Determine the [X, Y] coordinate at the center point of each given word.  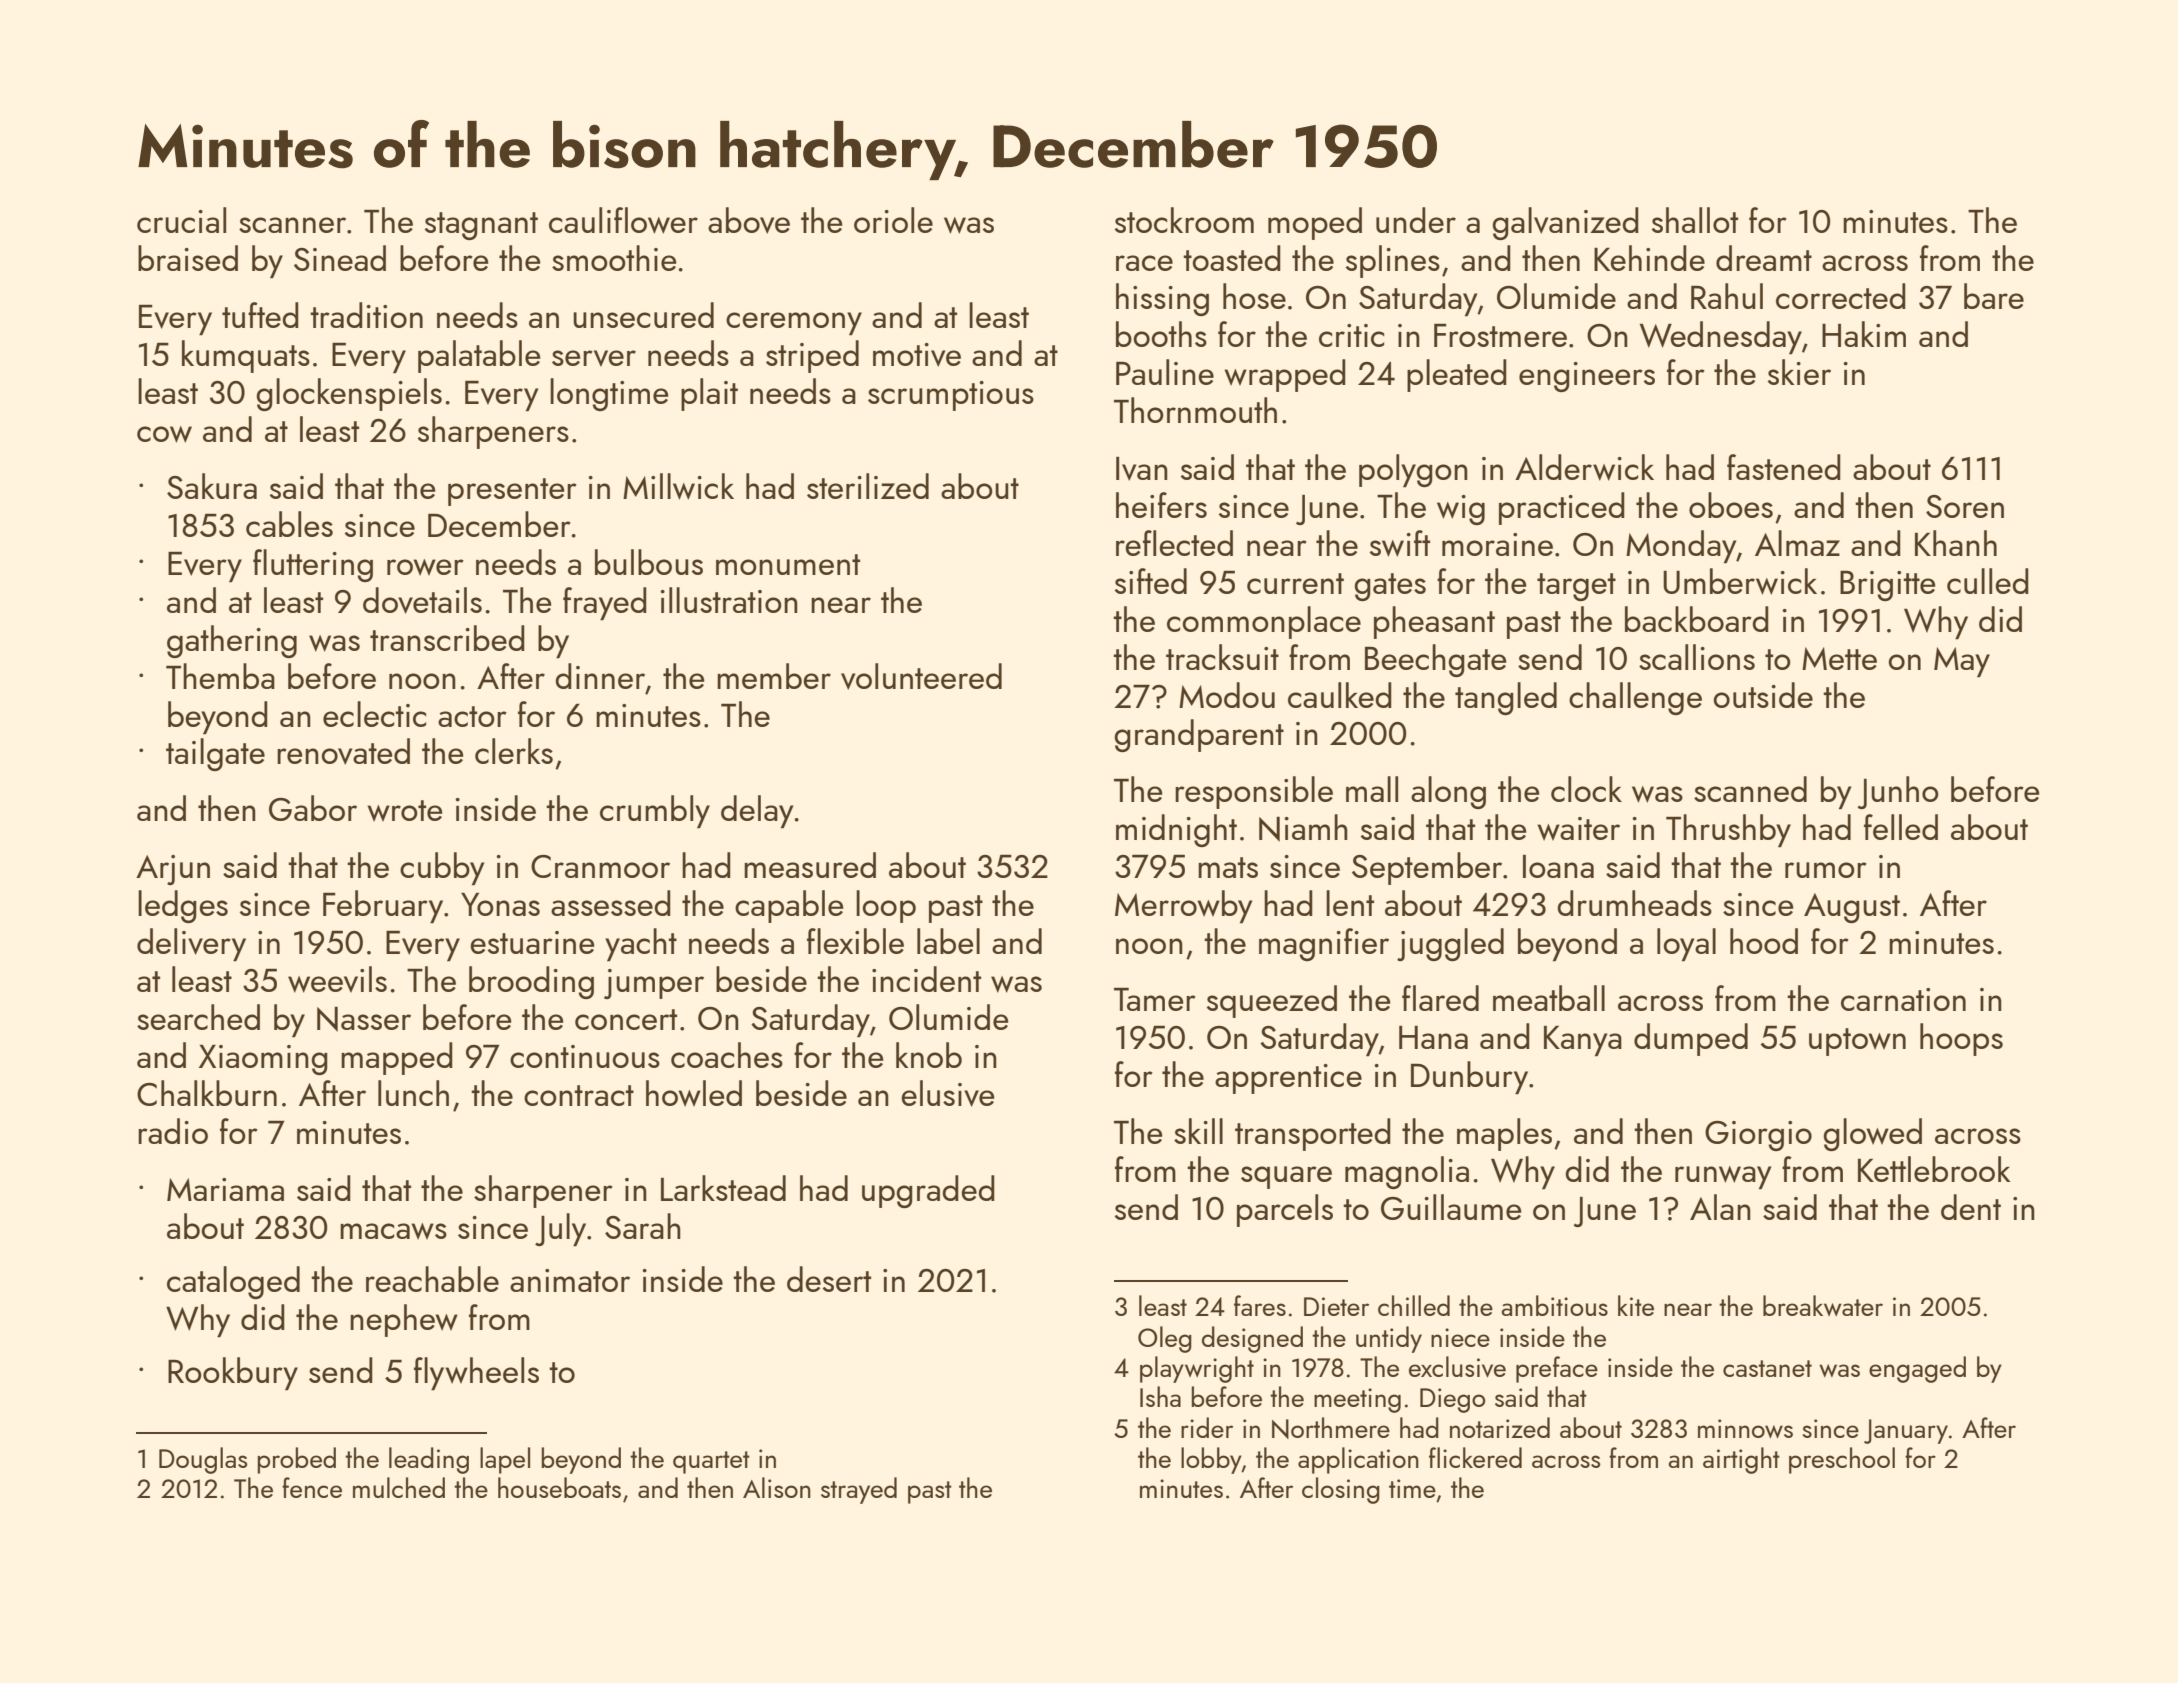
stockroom [1184, 220]
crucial [181, 220]
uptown [1857, 1042]
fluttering [313, 565]
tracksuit [1222, 657]
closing [1341, 1490]
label [948, 941]
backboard [1697, 619]
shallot [1695, 220]
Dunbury [1469, 1078]
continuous [585, 1056]
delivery [191, 945]
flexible [855, 941]
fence [312, 1487]
